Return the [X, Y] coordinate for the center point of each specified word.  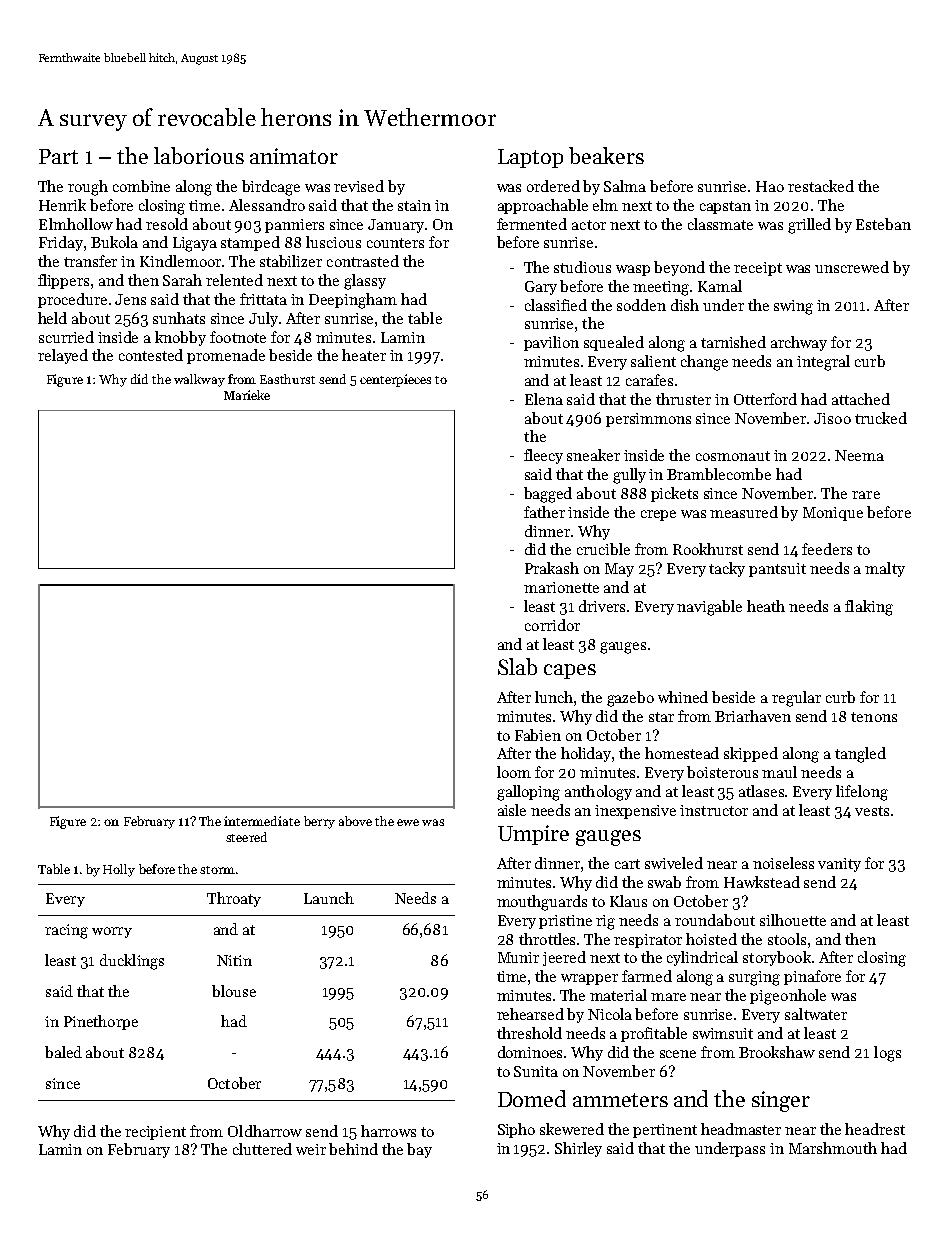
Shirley [578, 1149]
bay [419, 1150]
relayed [63, 356]
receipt [758, 269]
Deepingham [353, 301]
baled [63, 1052]
